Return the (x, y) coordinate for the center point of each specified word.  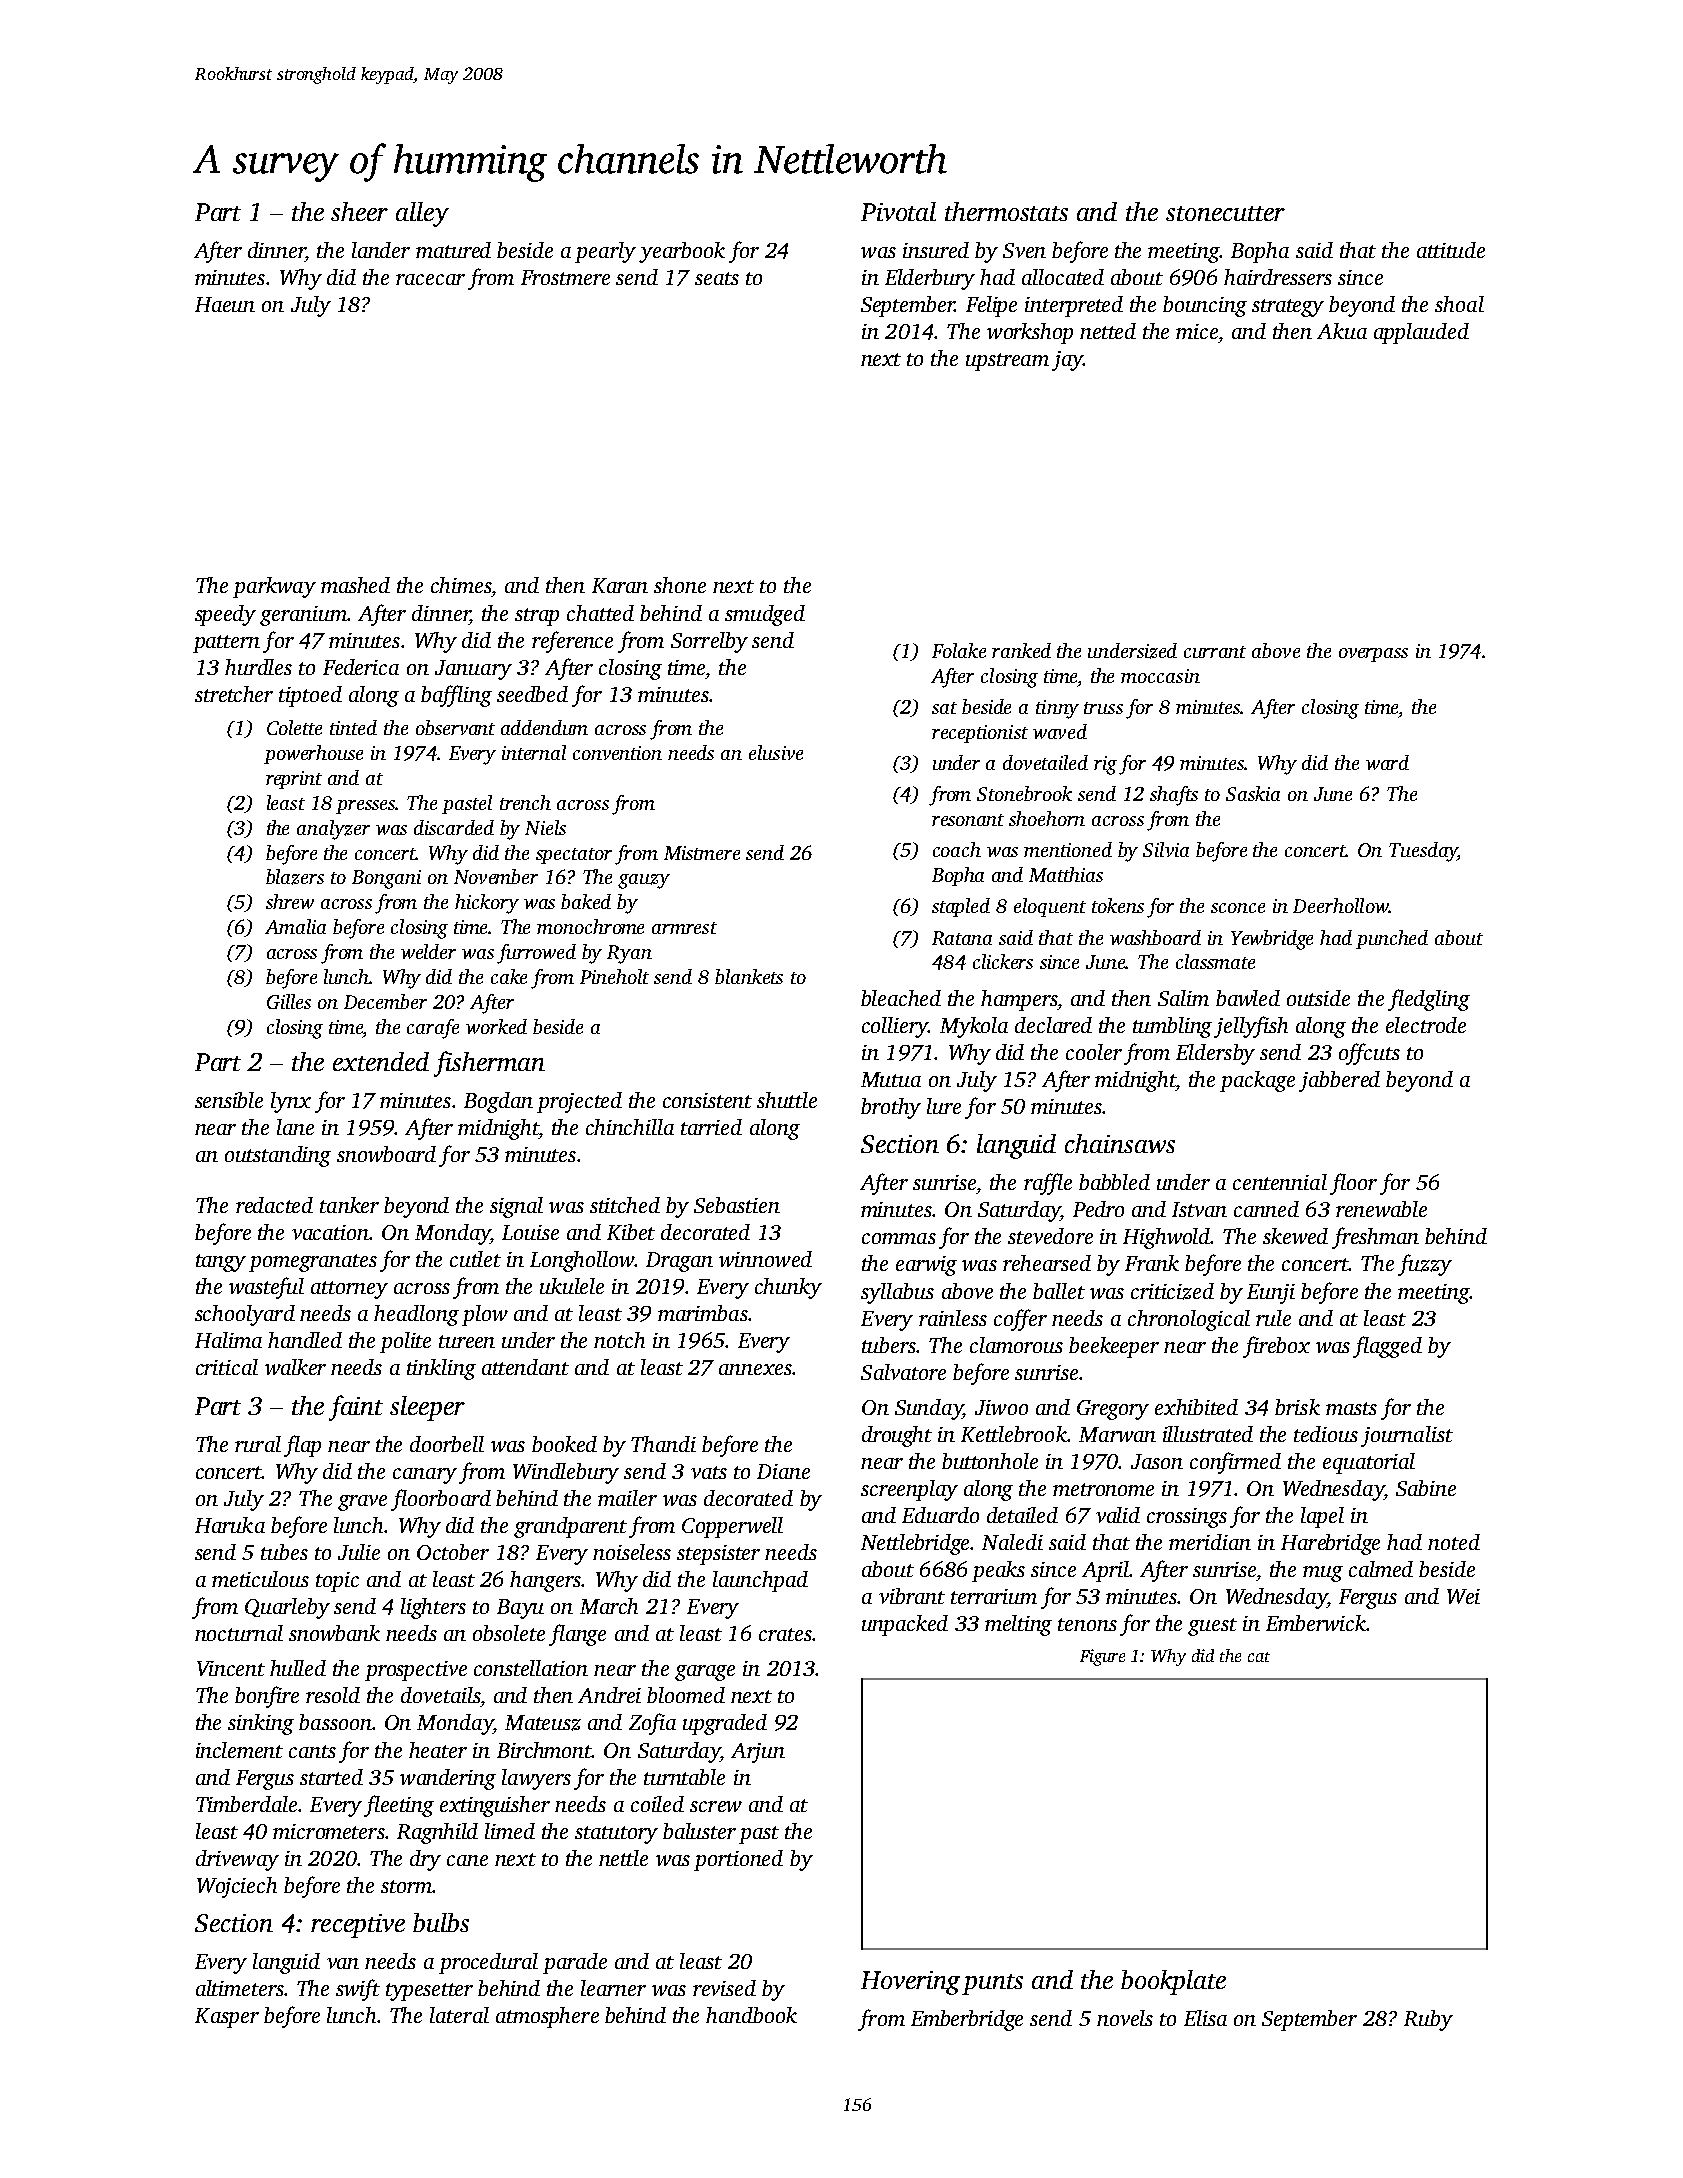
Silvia (1166, 849)
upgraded (725, 1724)
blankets (749, 976)
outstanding (278, 1156)
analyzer (333, 830)
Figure (1102, 1657)
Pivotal (898, 211)
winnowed (765, 1259)
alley (422, 214)
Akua (1342, 331)
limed (510, 1831)
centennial (1280, 1182)
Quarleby (287, 1608)
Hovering (910, 1983)
